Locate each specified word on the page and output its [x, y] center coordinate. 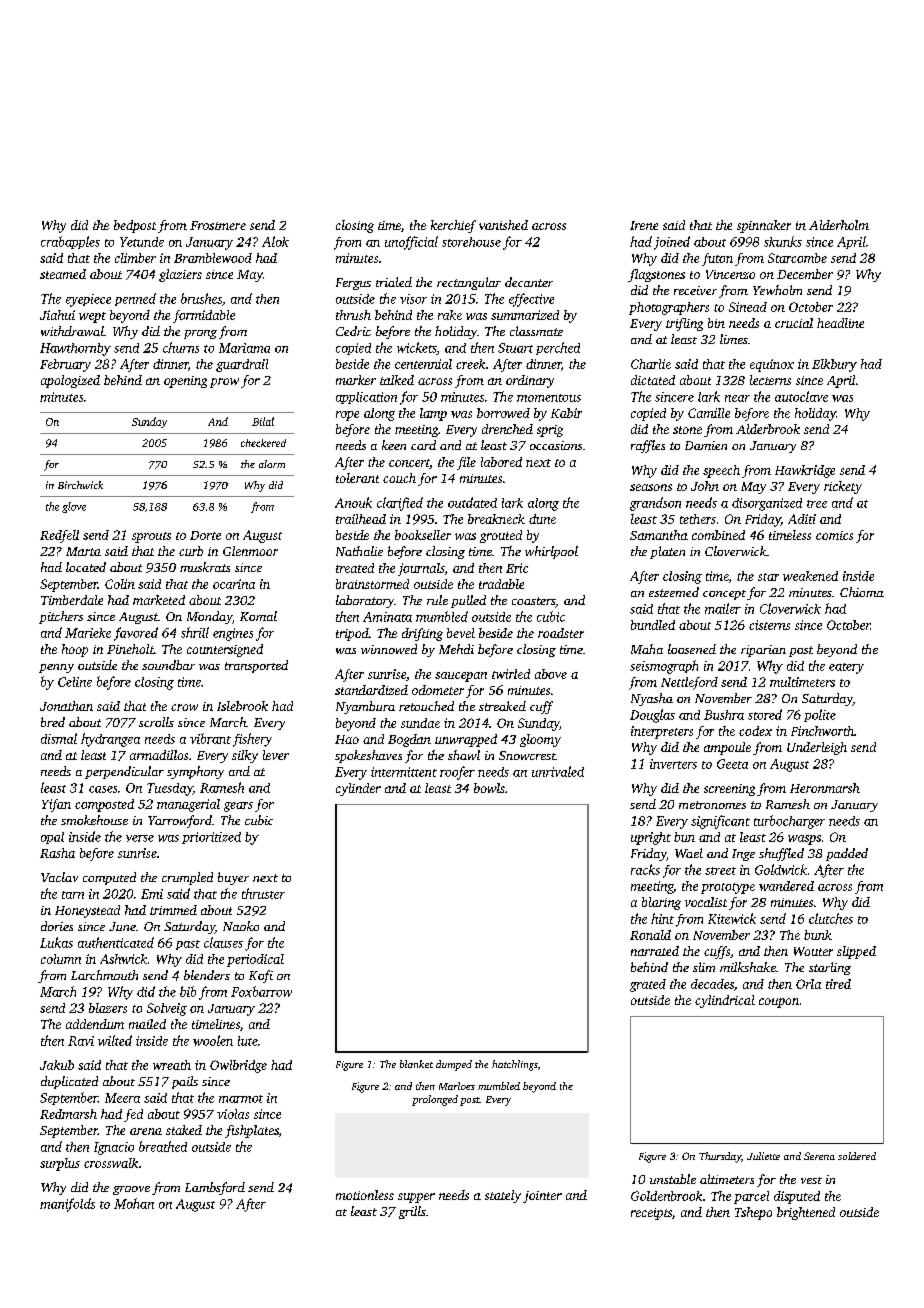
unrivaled [558, 771]
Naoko [241, 926]
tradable [501, 584]
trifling [684, 324]
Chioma [862, 592]
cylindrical [725, 1001]
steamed [63, 274]
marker [356, 380]
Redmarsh [68, 1114]
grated [648, 985]
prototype [728, 888]
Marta [83, 551]
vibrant [210, 738]
